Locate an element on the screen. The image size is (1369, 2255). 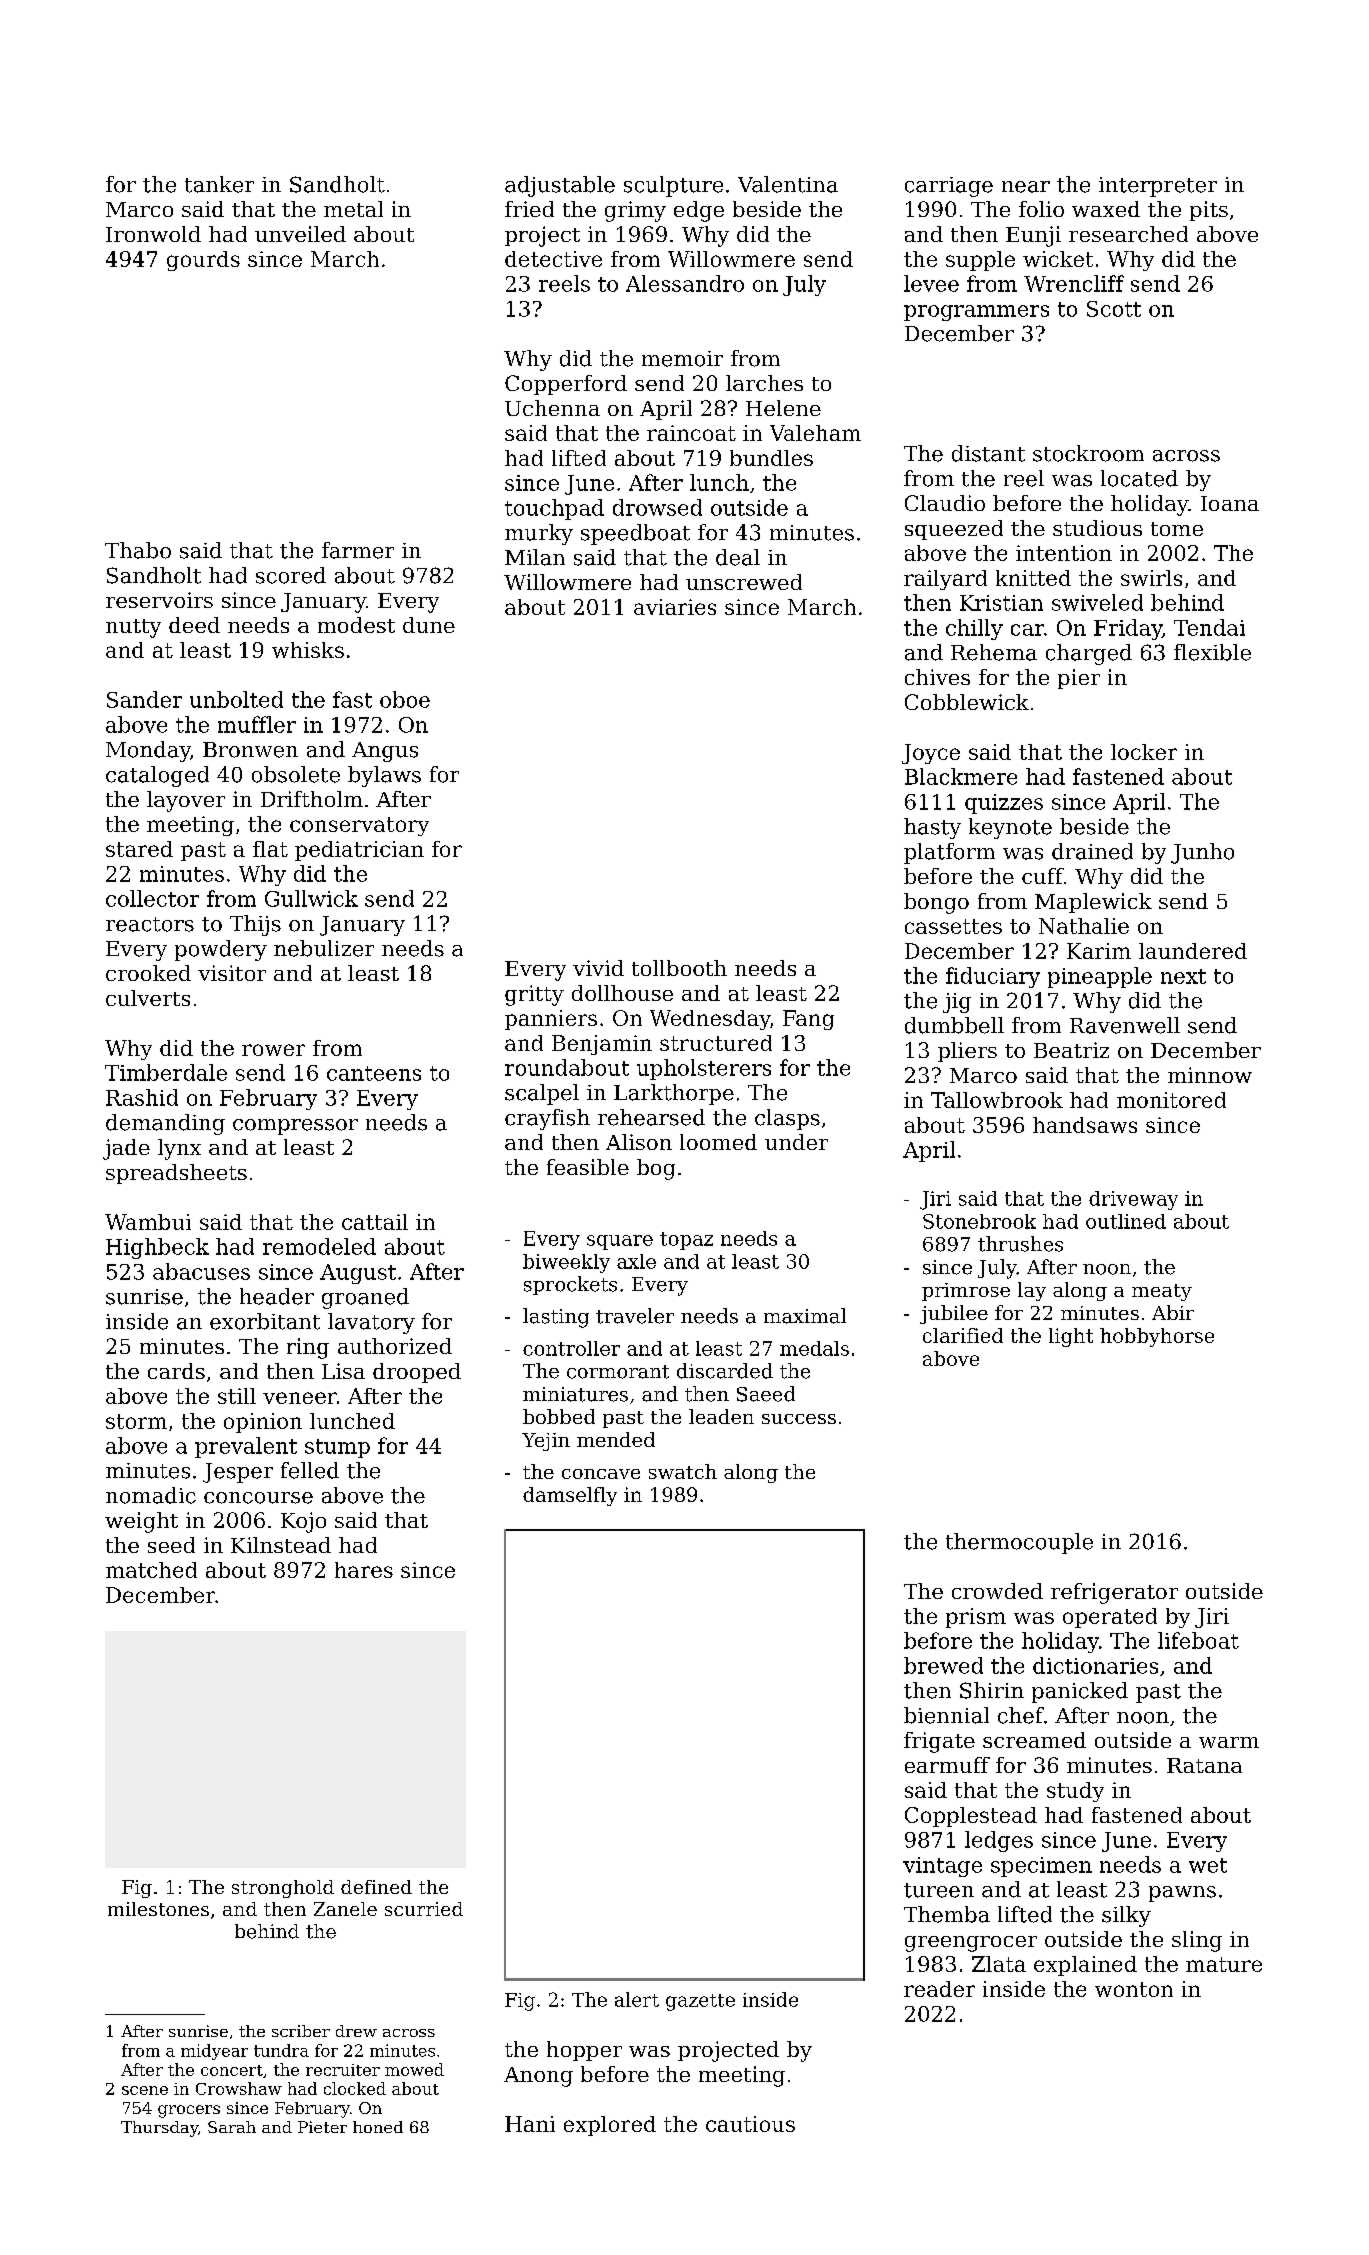
crooked is located at coordinates (148, 973).
